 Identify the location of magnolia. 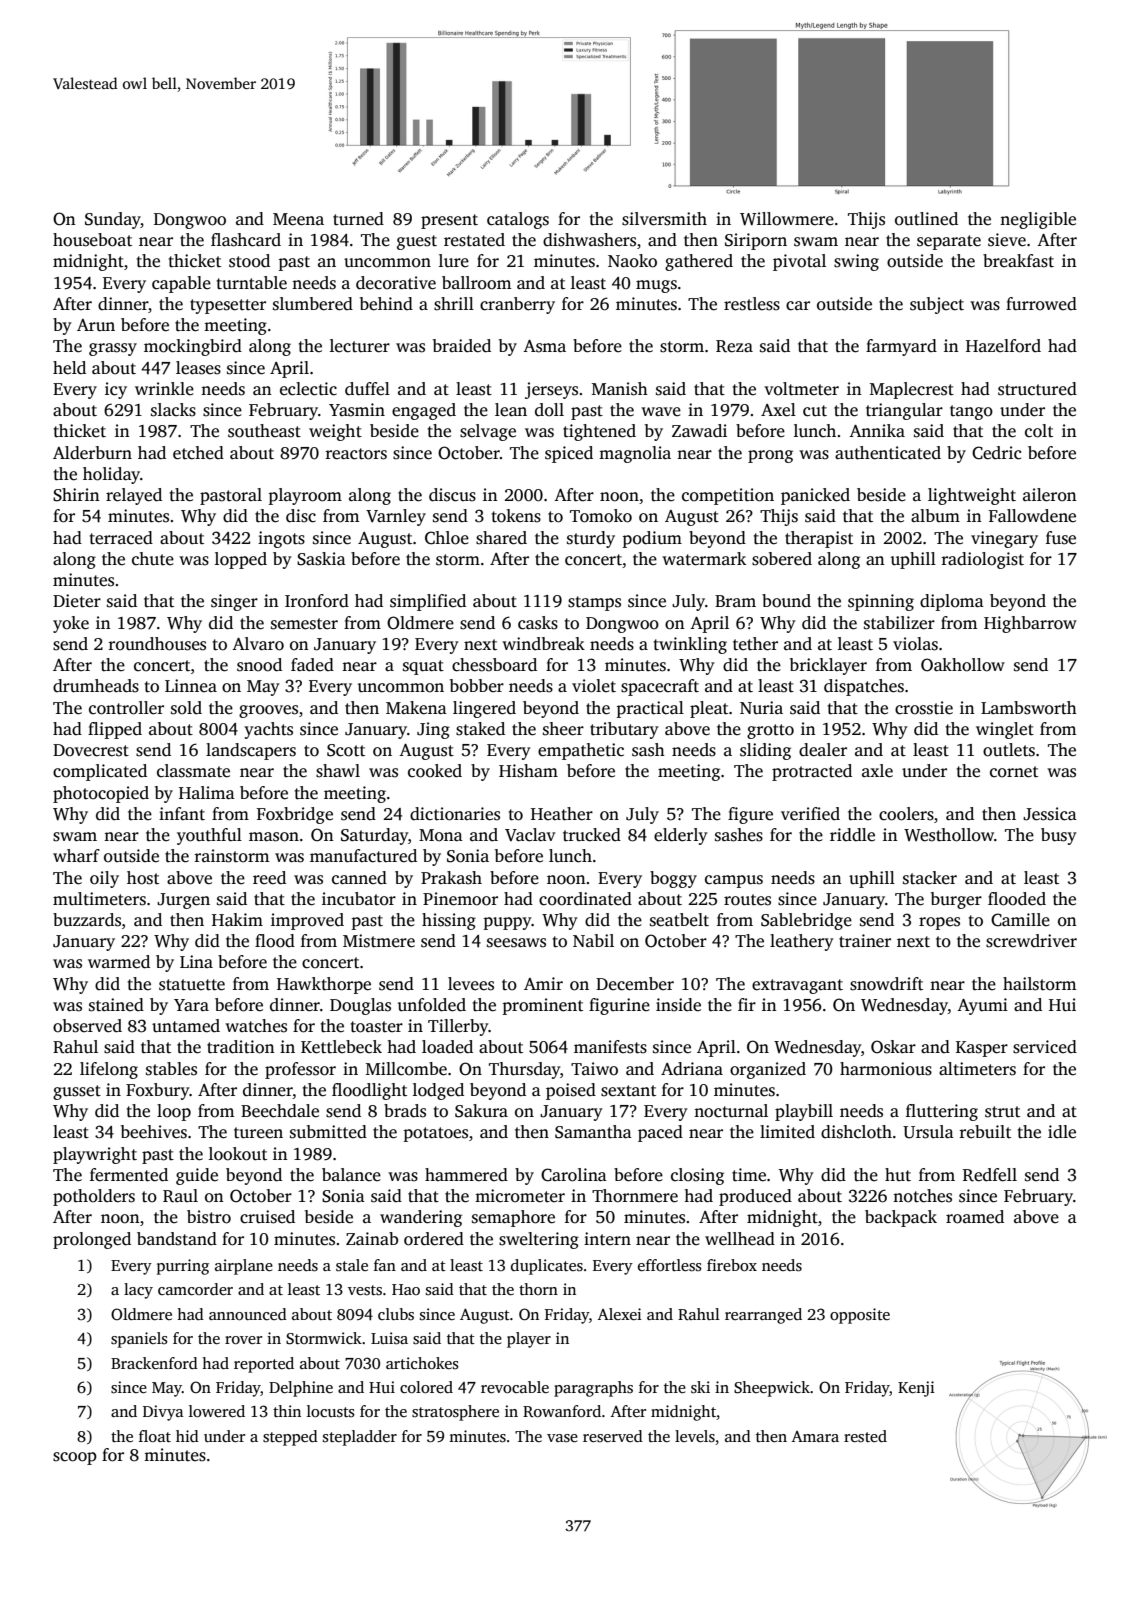
(635, 454).
